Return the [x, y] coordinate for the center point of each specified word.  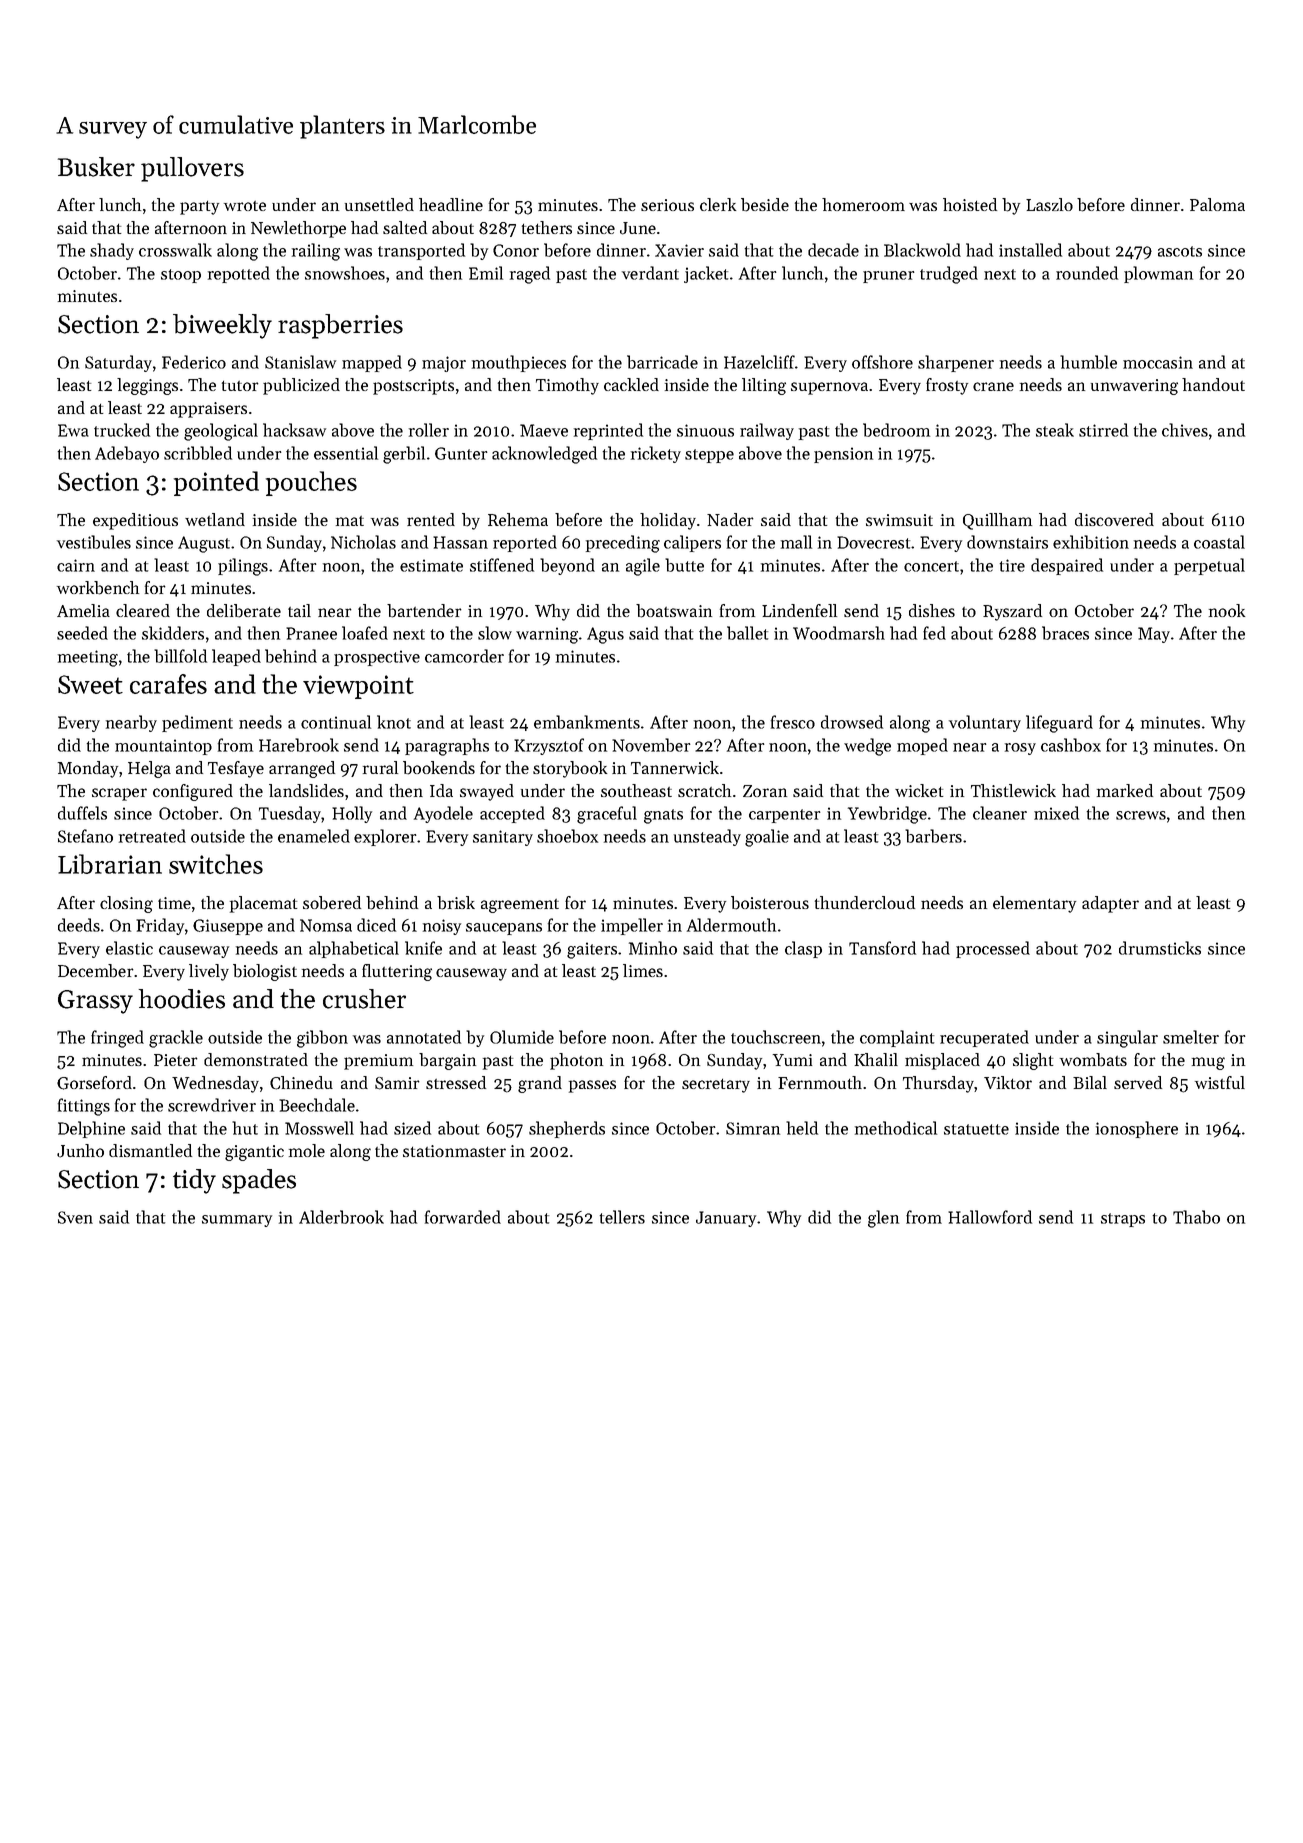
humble [1088, 362]
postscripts [413, 387]
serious [667, 205]
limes [643, 970]
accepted [512, 814]
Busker [96, 167]
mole [307, 1150]
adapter [1110, 904]
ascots [1180, 251]
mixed [1056, 813]
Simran [753, 1128]
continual [336, 722]
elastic [129, 948]
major [444, 364]
